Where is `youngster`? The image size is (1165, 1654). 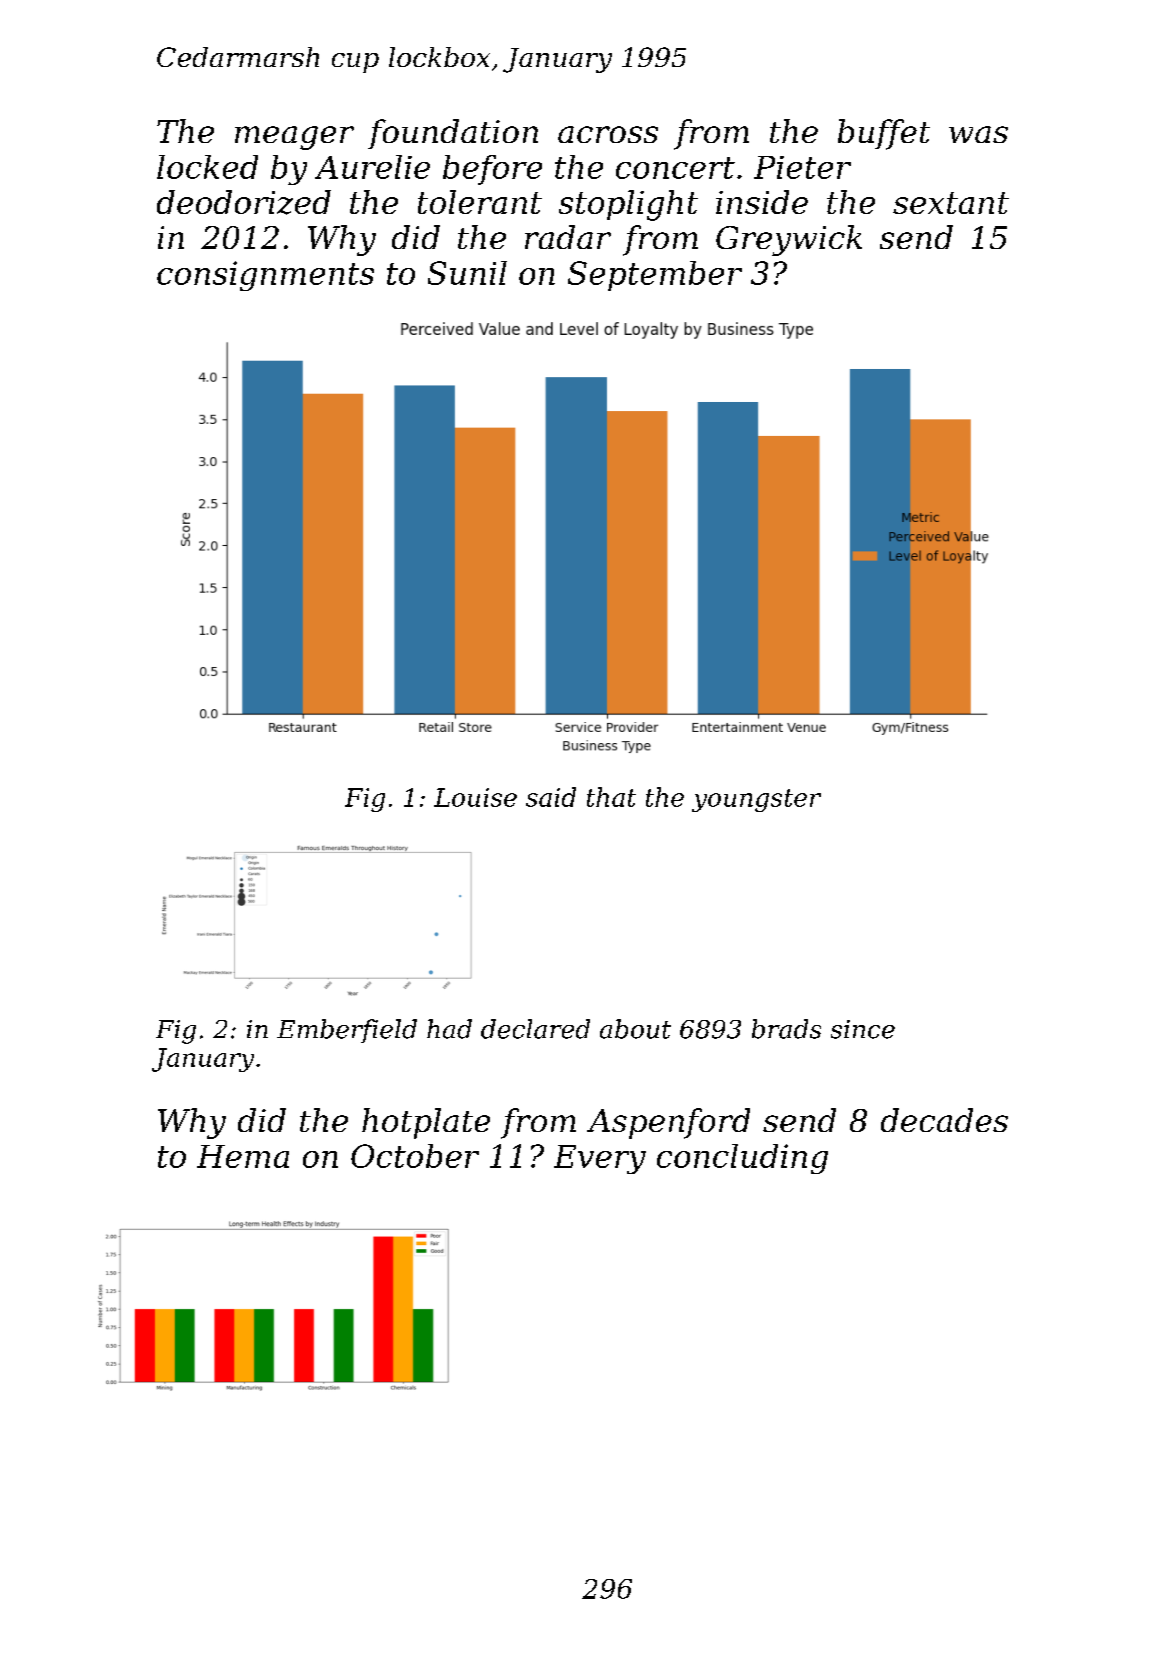 youngster is located at coordinates (756, 800).
